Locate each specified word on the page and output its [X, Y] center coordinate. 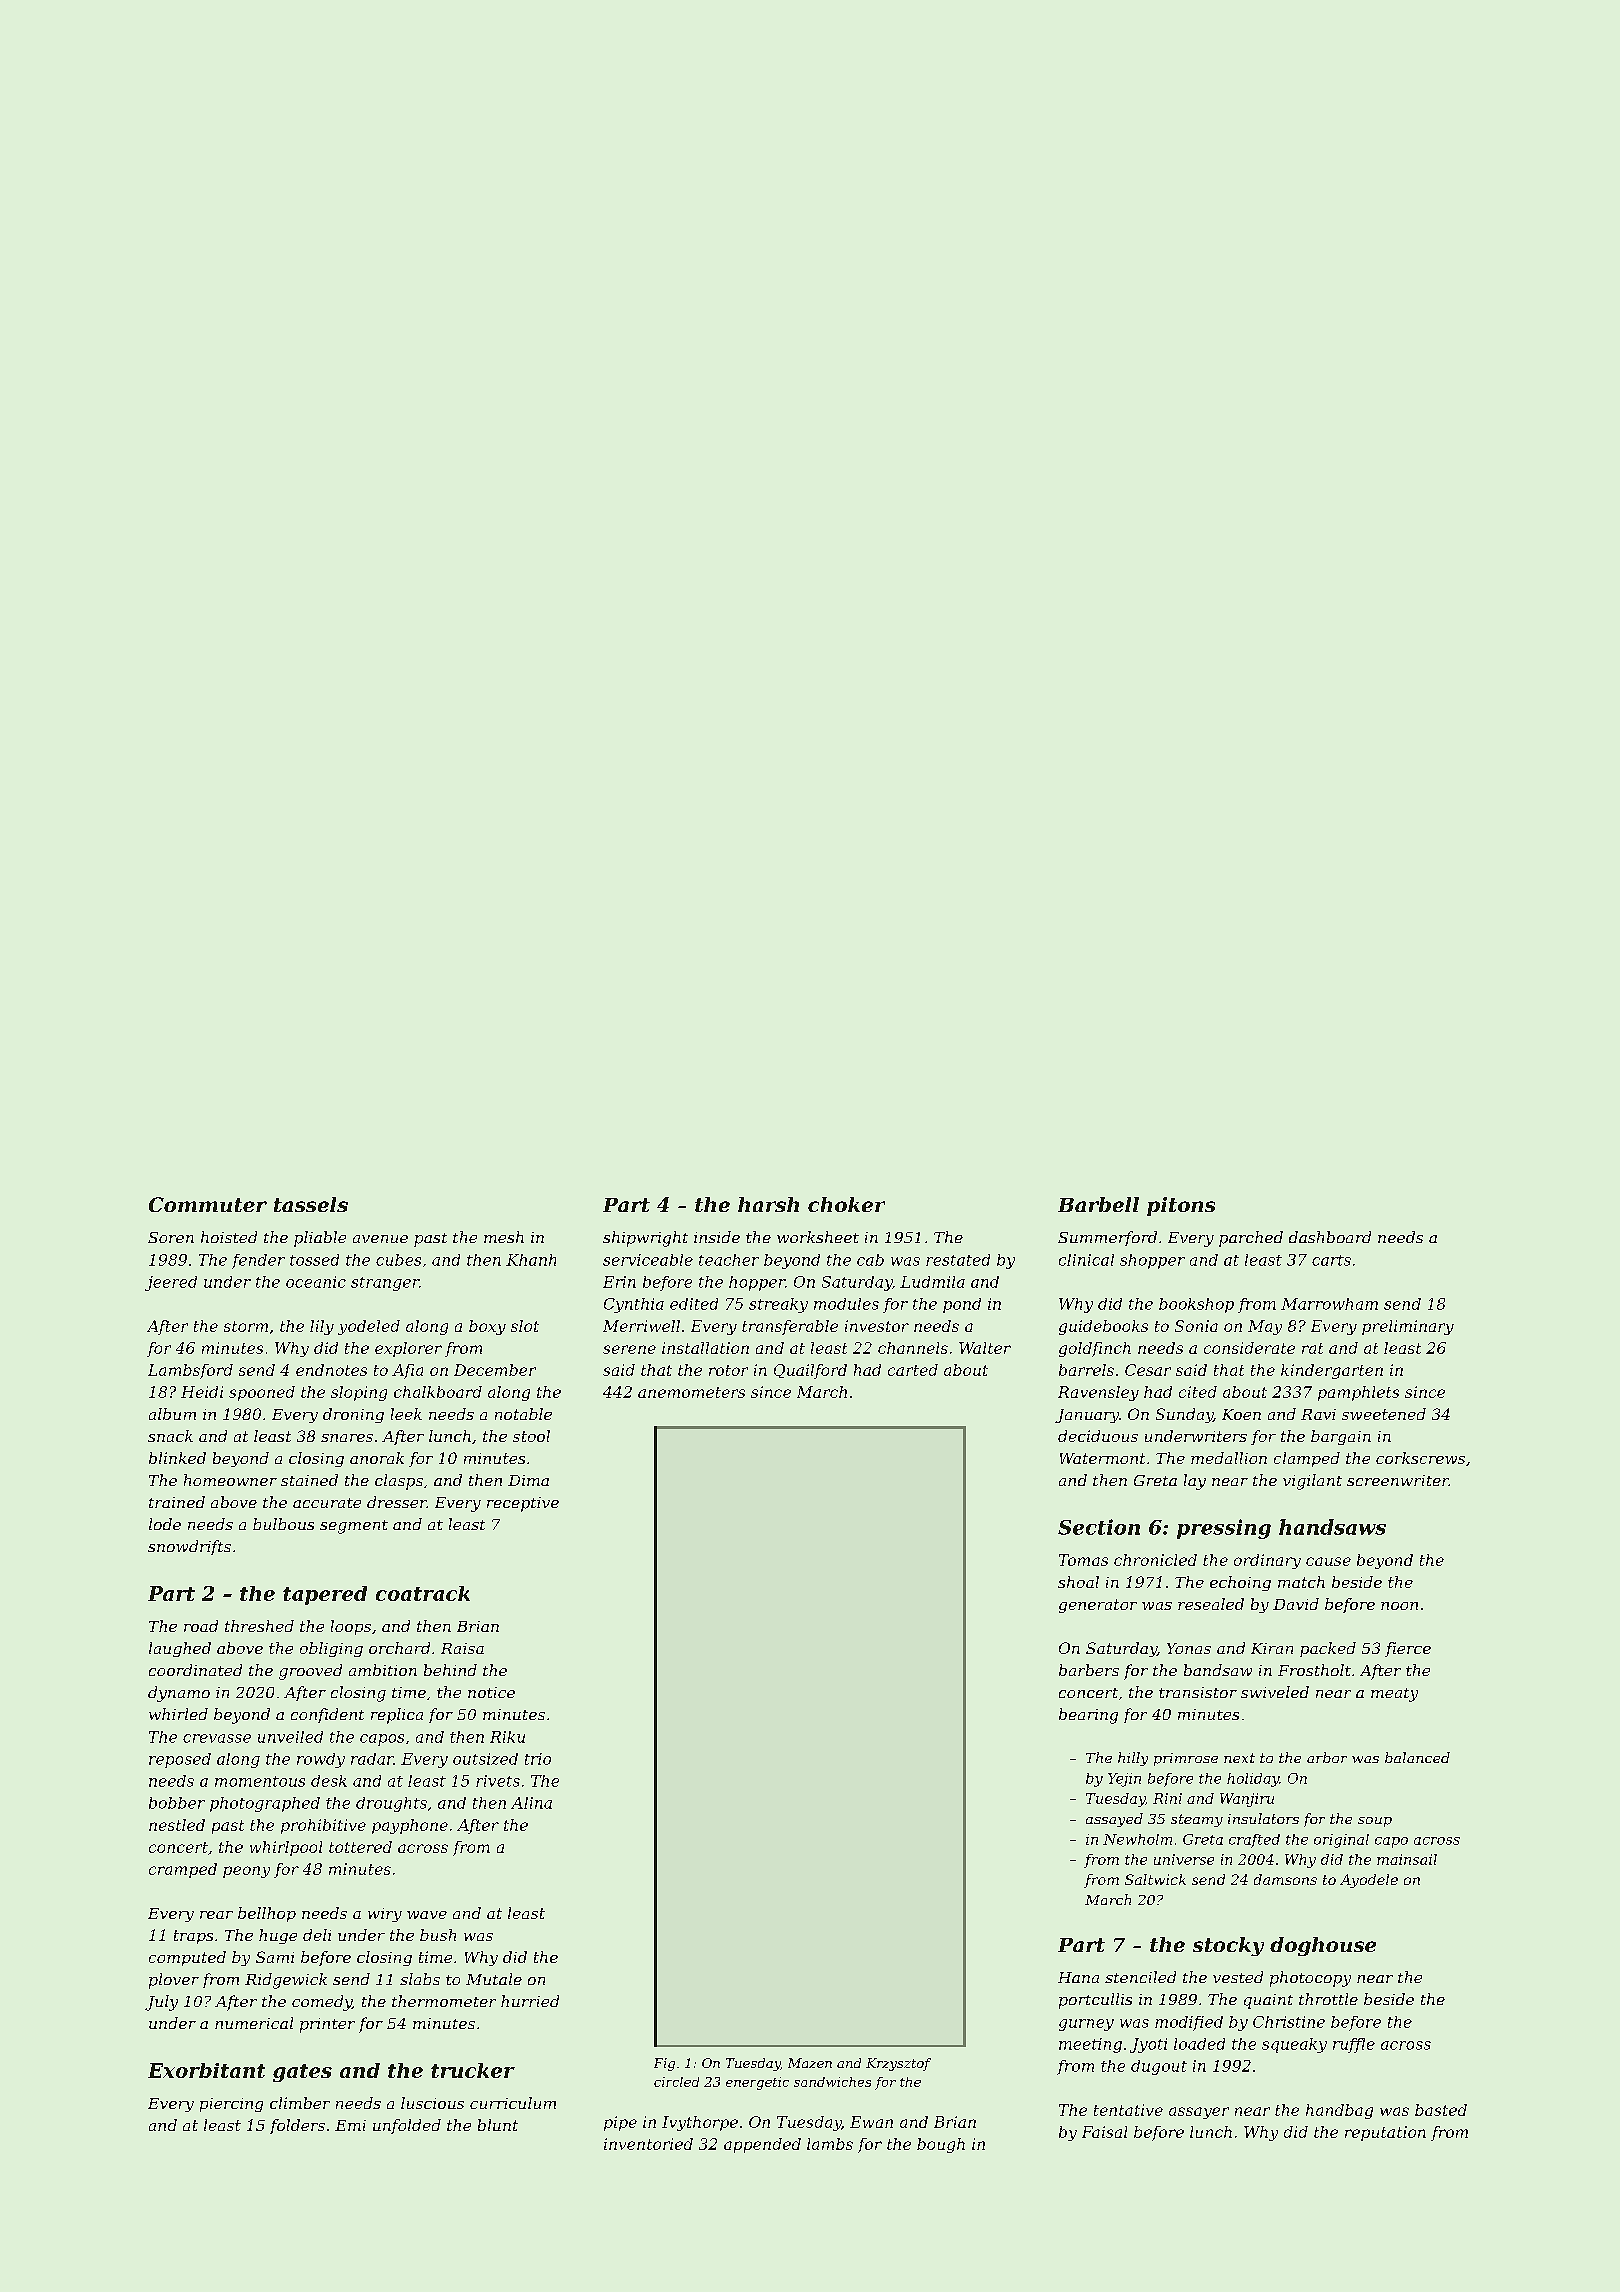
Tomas [1083, 1560]
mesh [504, 1237]
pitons [1181, 1206]
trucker [473, 2070]
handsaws [1332, 1527]
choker [846, 1204]
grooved [310, 1672]
